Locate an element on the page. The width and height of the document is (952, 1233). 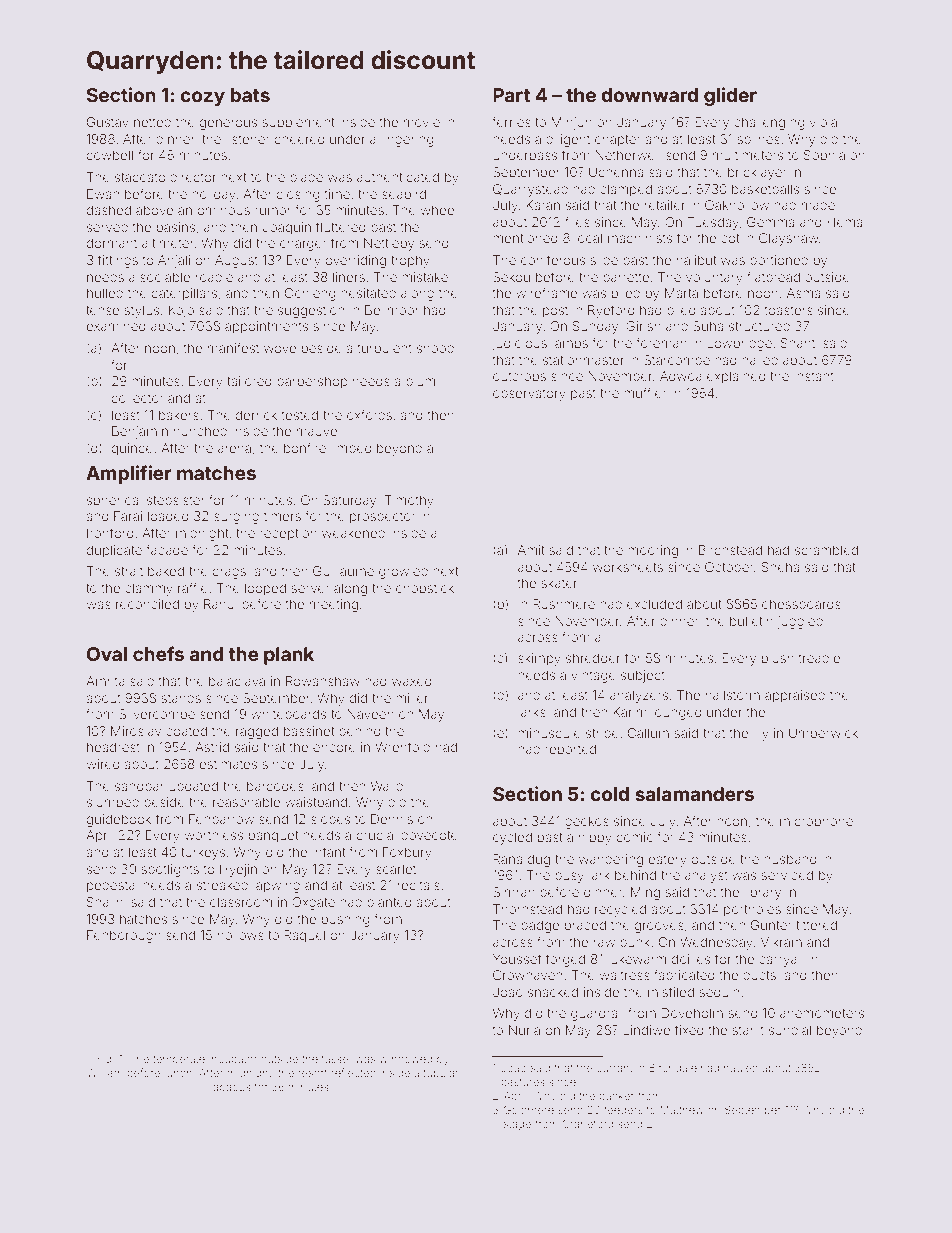
tittered is located at coordinates (816, 925).
